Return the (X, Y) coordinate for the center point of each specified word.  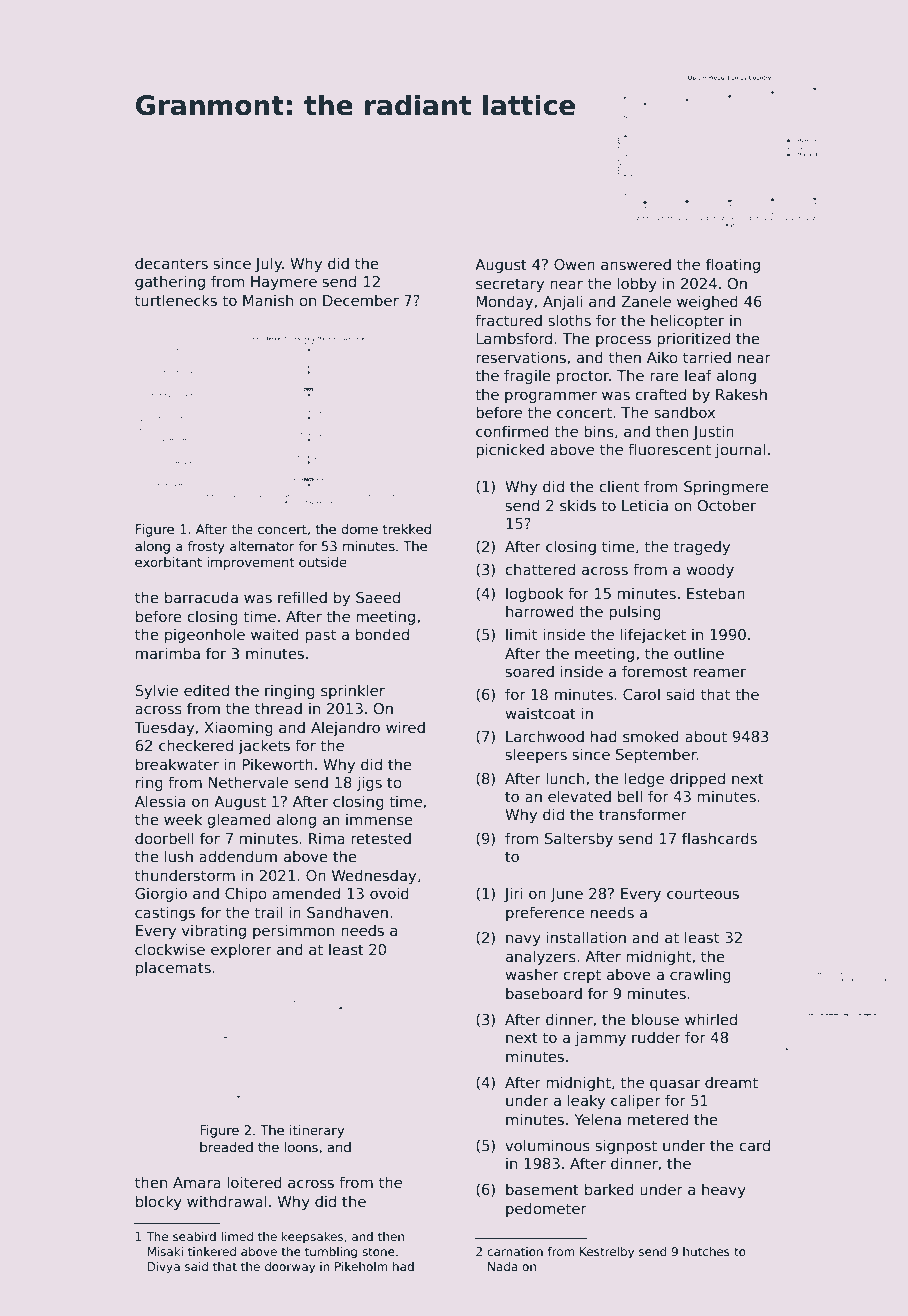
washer (532, 974)
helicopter (687, 321)
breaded (226, 1147)
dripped (697, 779)
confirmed (512, 431)
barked (609, 1189)
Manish (268, 300)
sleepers (536, 755)
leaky (586, 1101)
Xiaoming (238, 728)
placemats (173, 968)
